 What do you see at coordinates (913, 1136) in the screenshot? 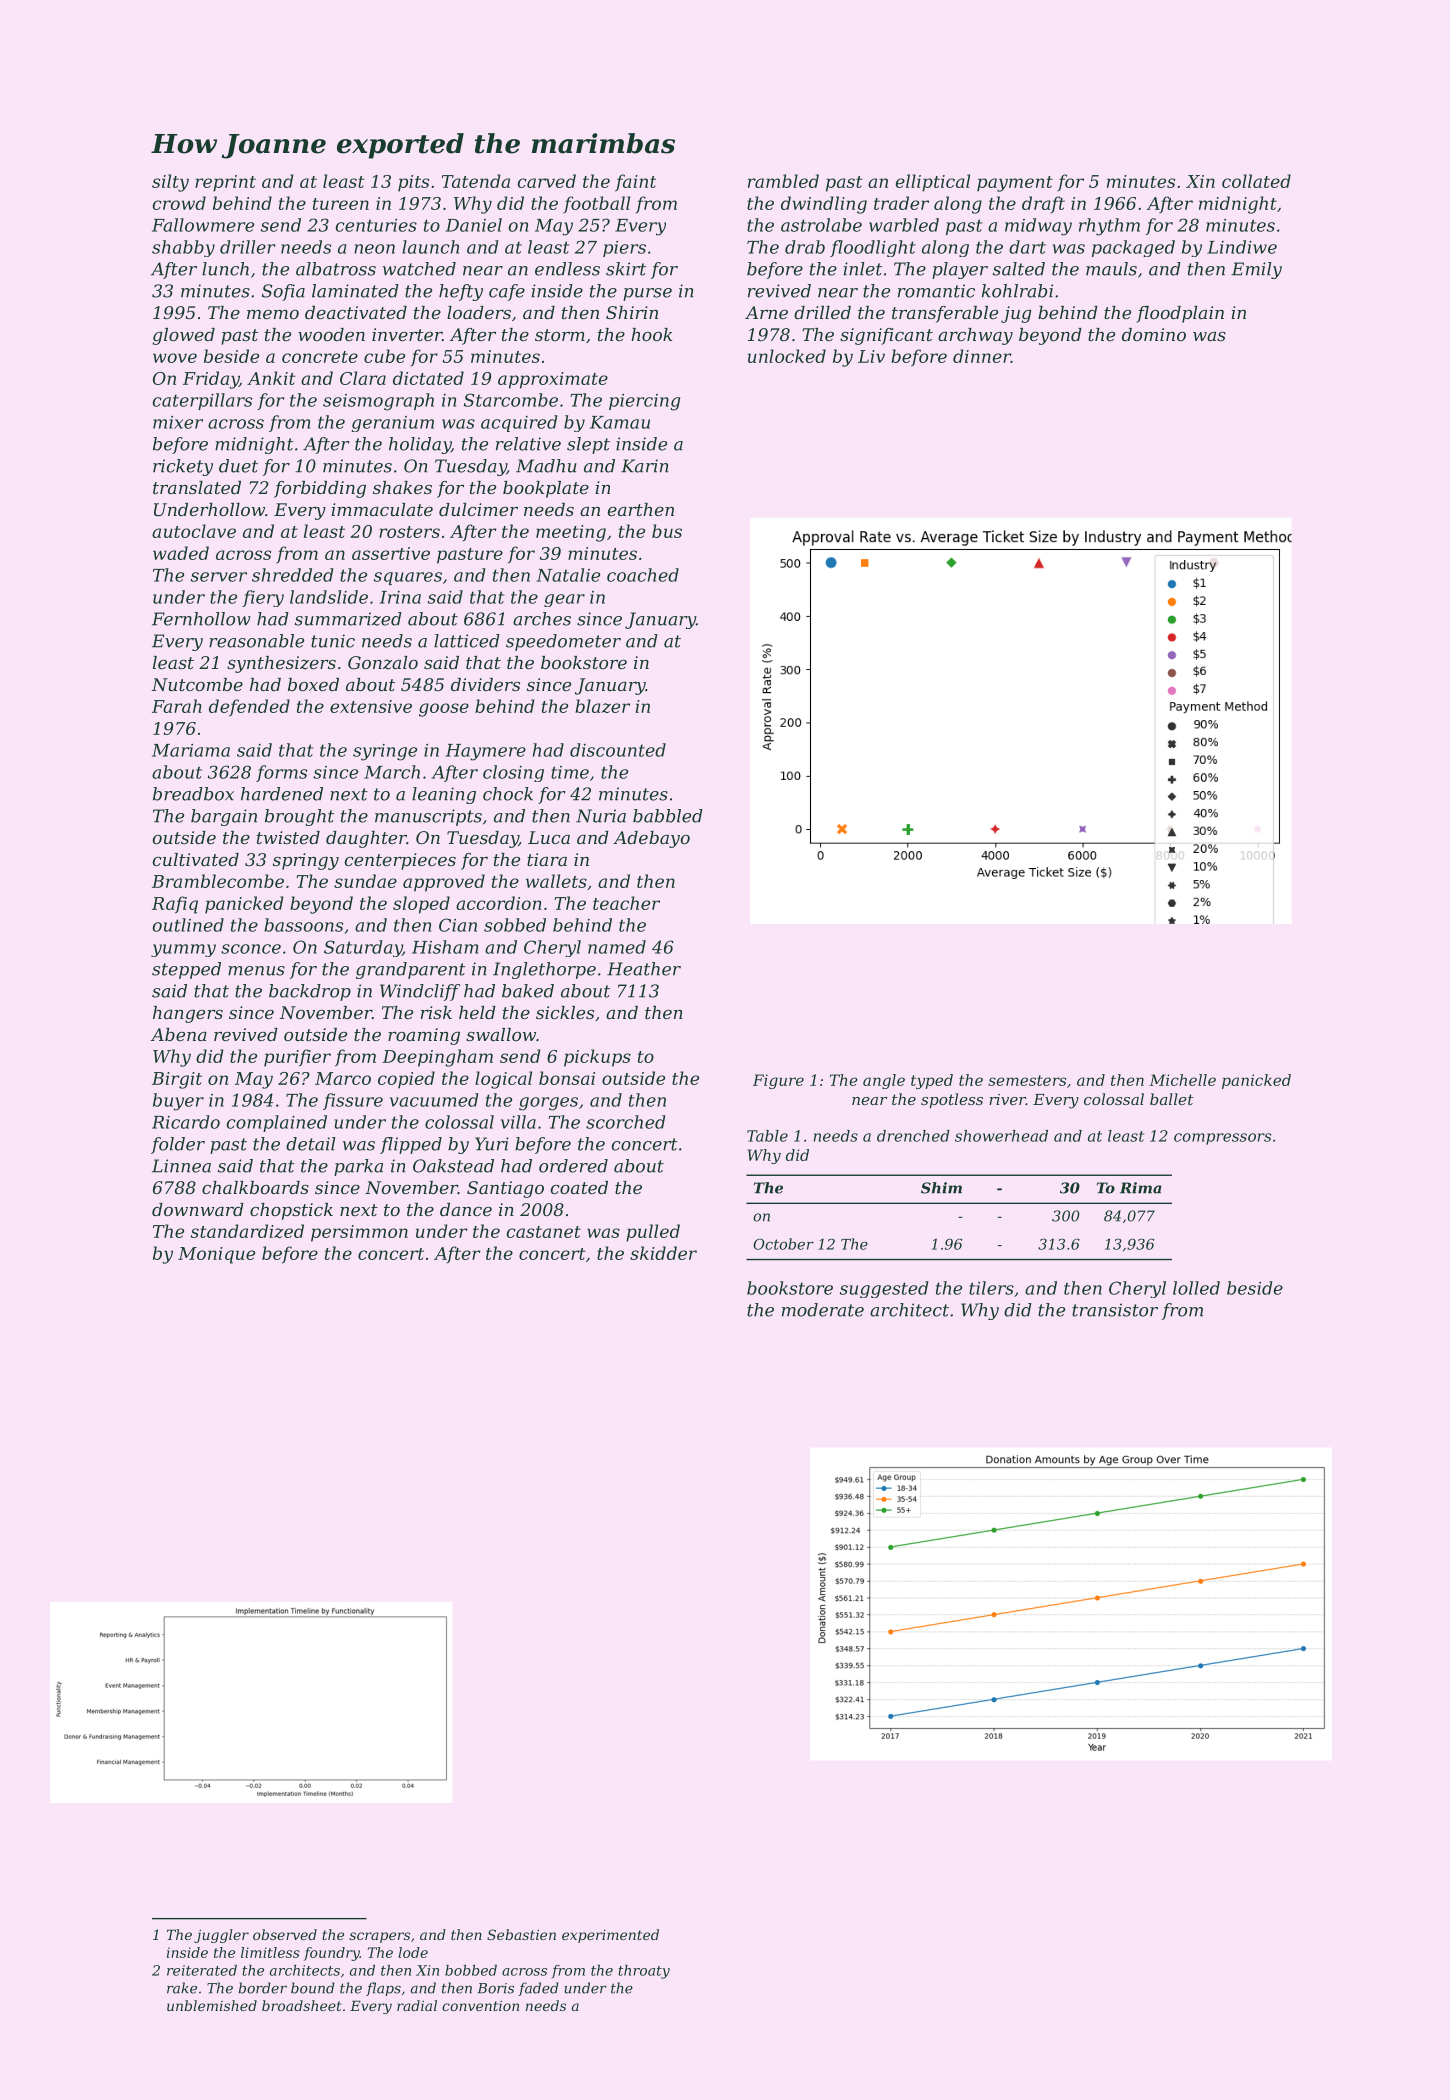
I see `drenched` at bounding box center [913, 1136].
